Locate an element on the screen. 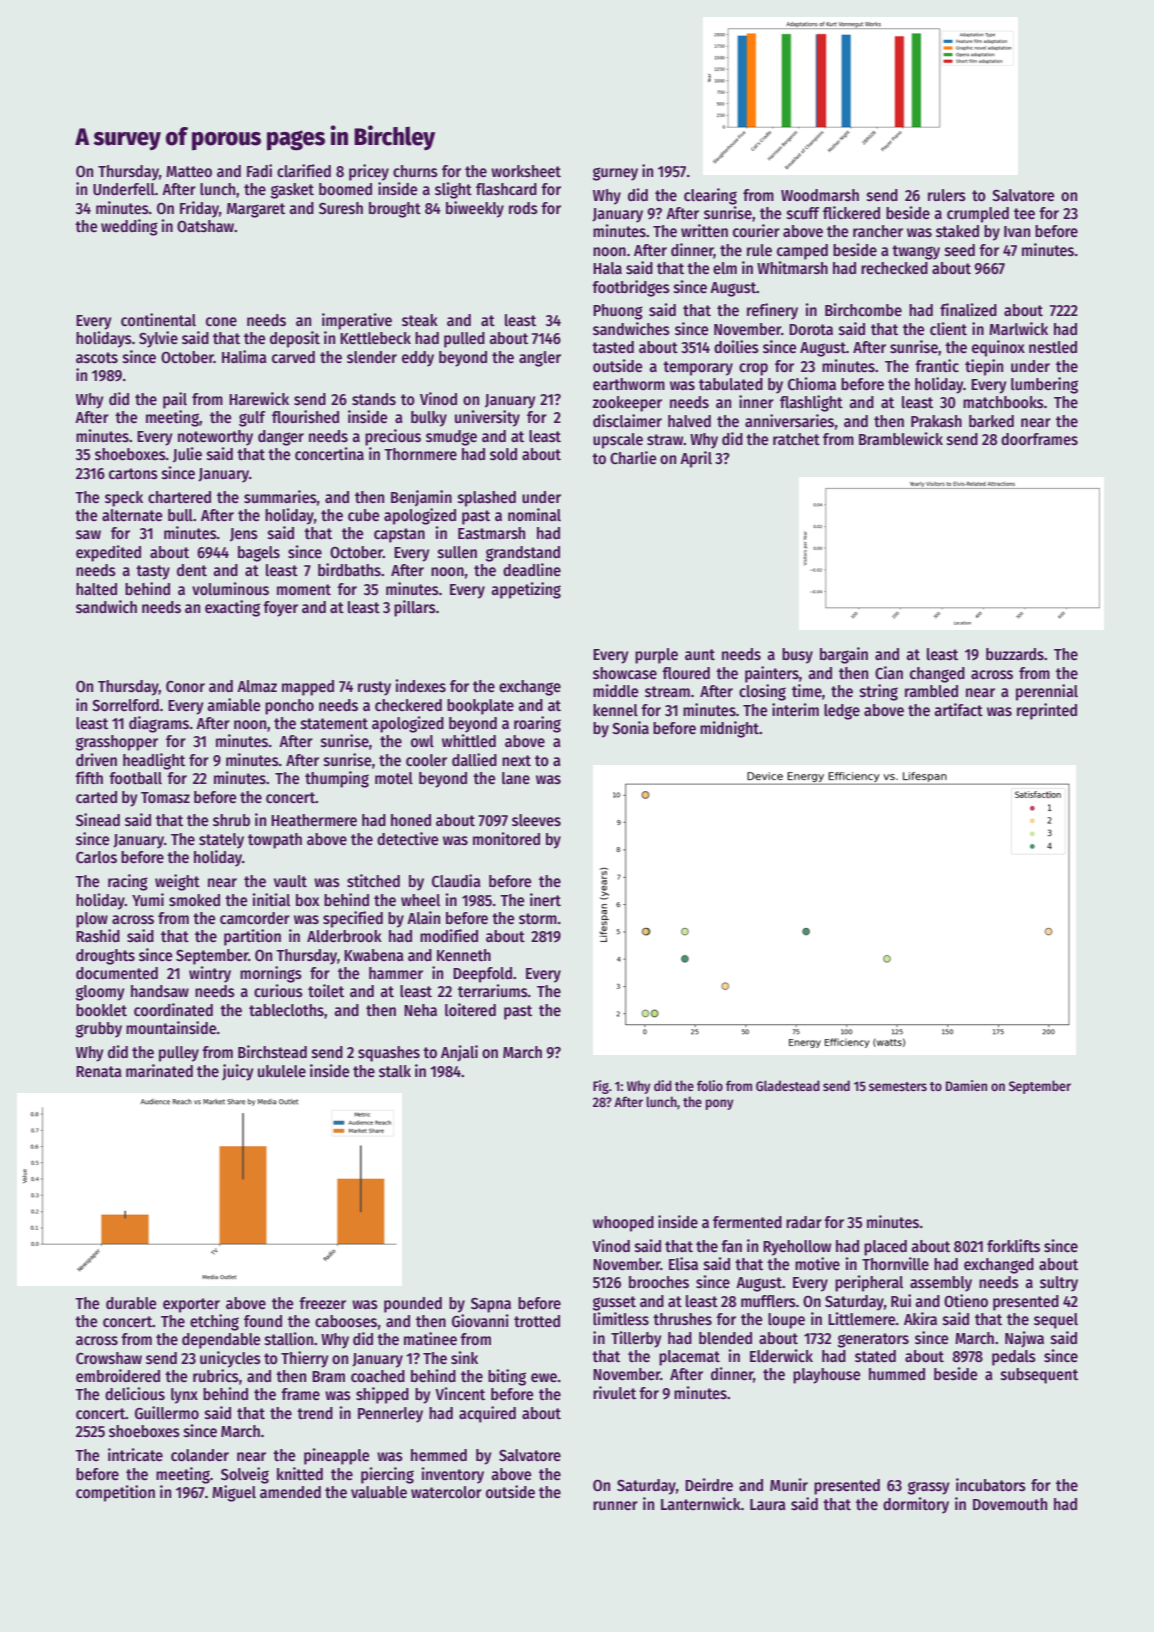 This screenshot has width=1154, height=1632. barked is located at coordinates (991, 421).
